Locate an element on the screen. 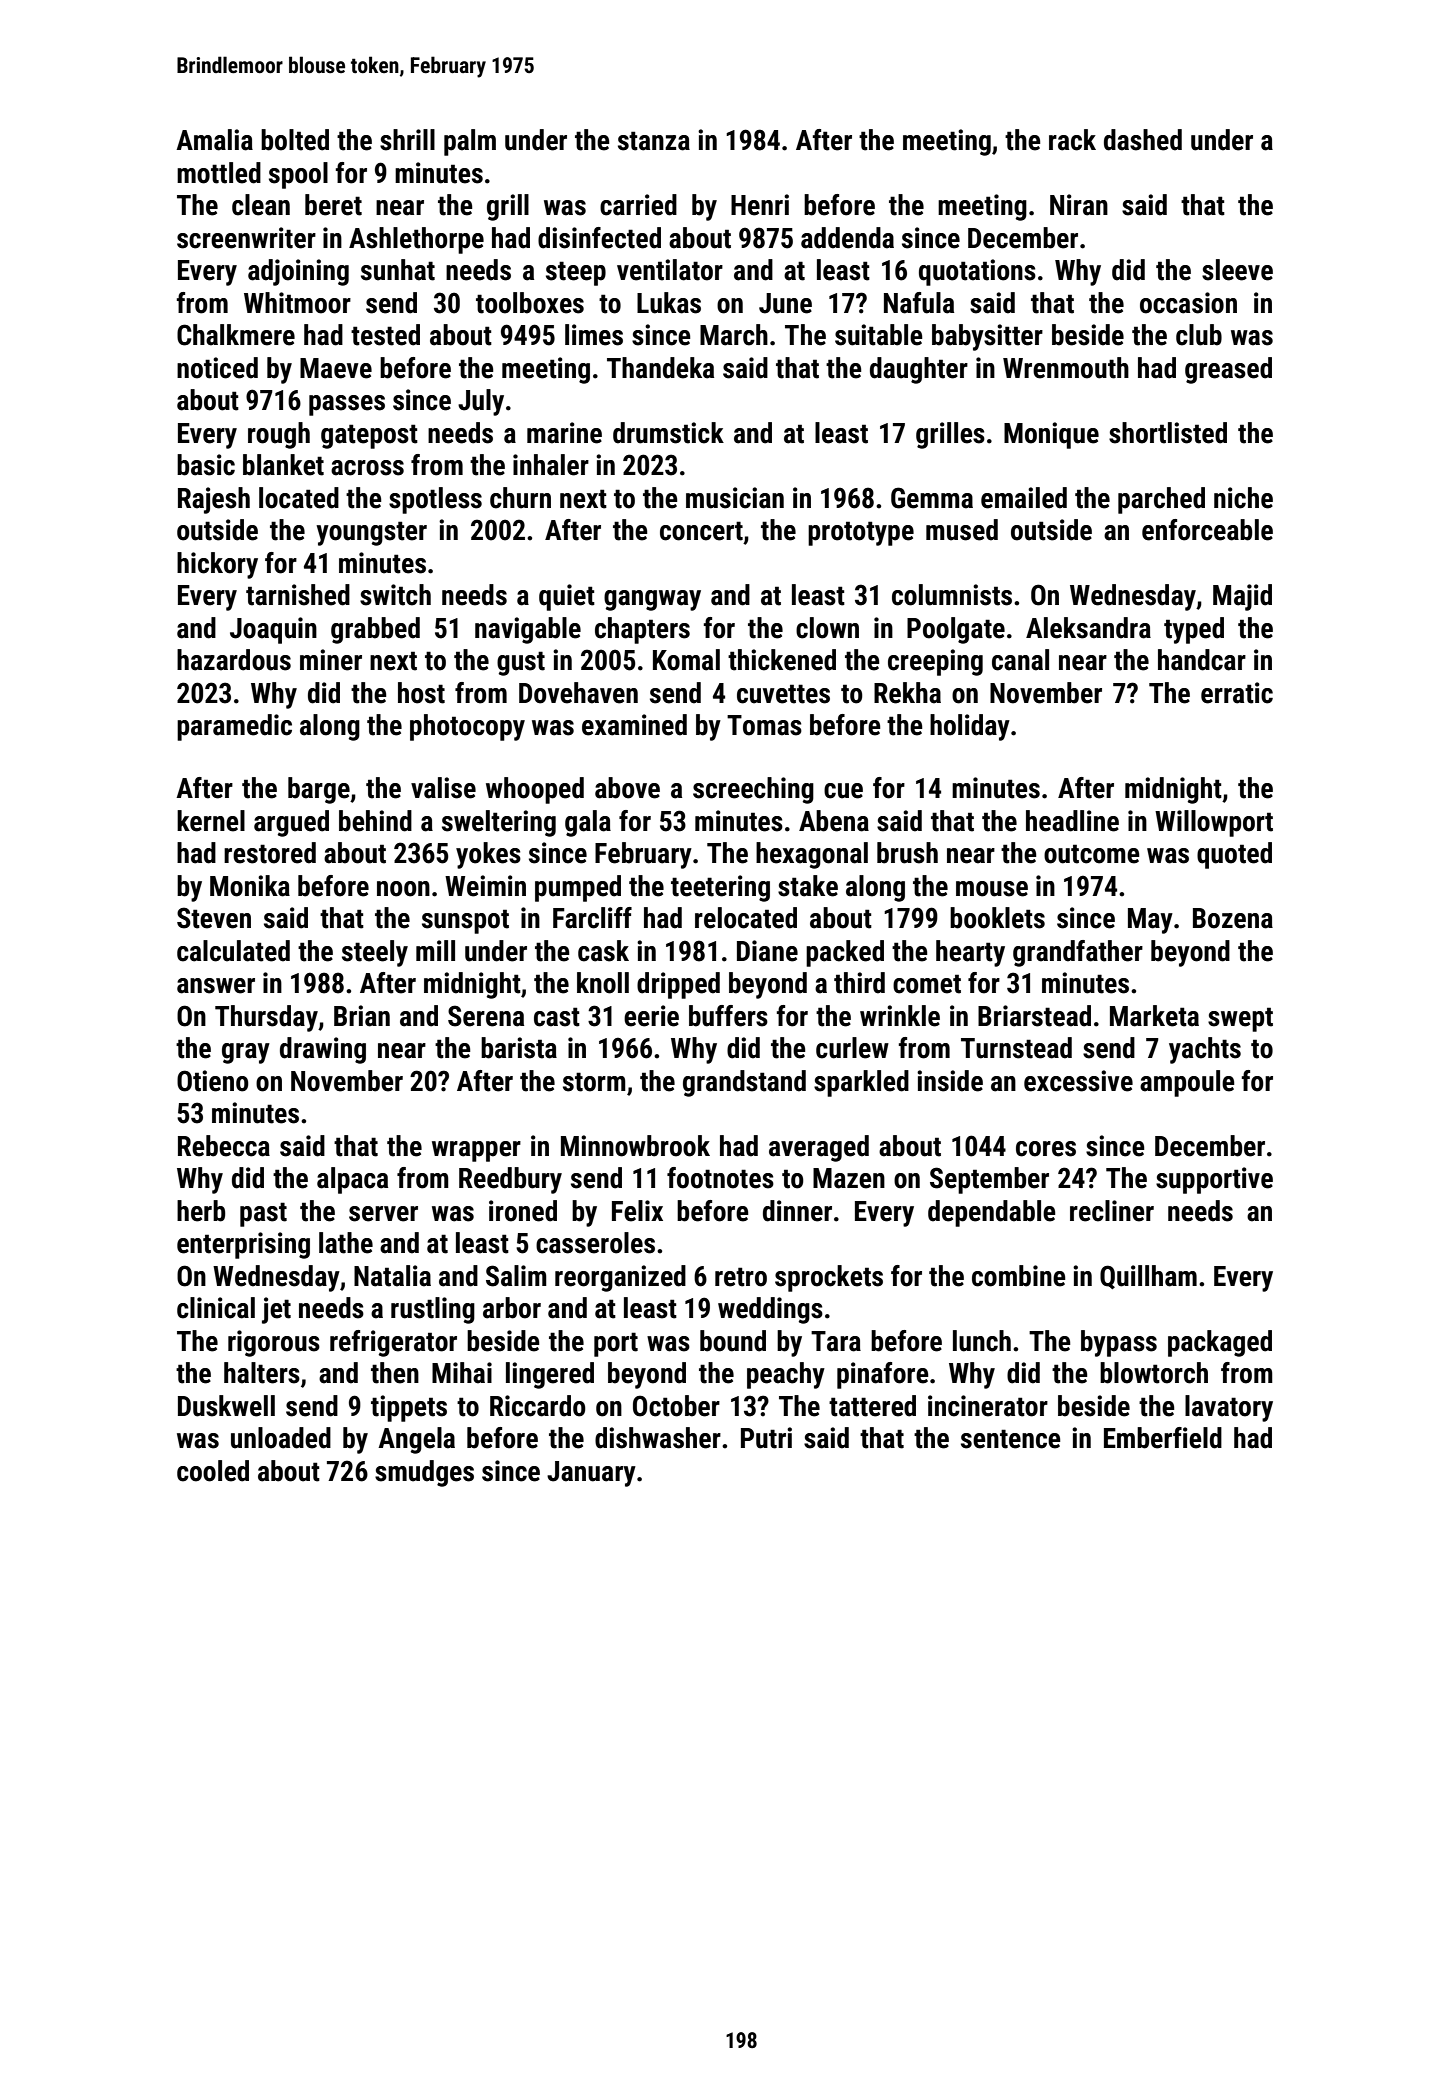 This screenshot has width=1450, height=2100. daughter is located at coordinates (919, 370).
